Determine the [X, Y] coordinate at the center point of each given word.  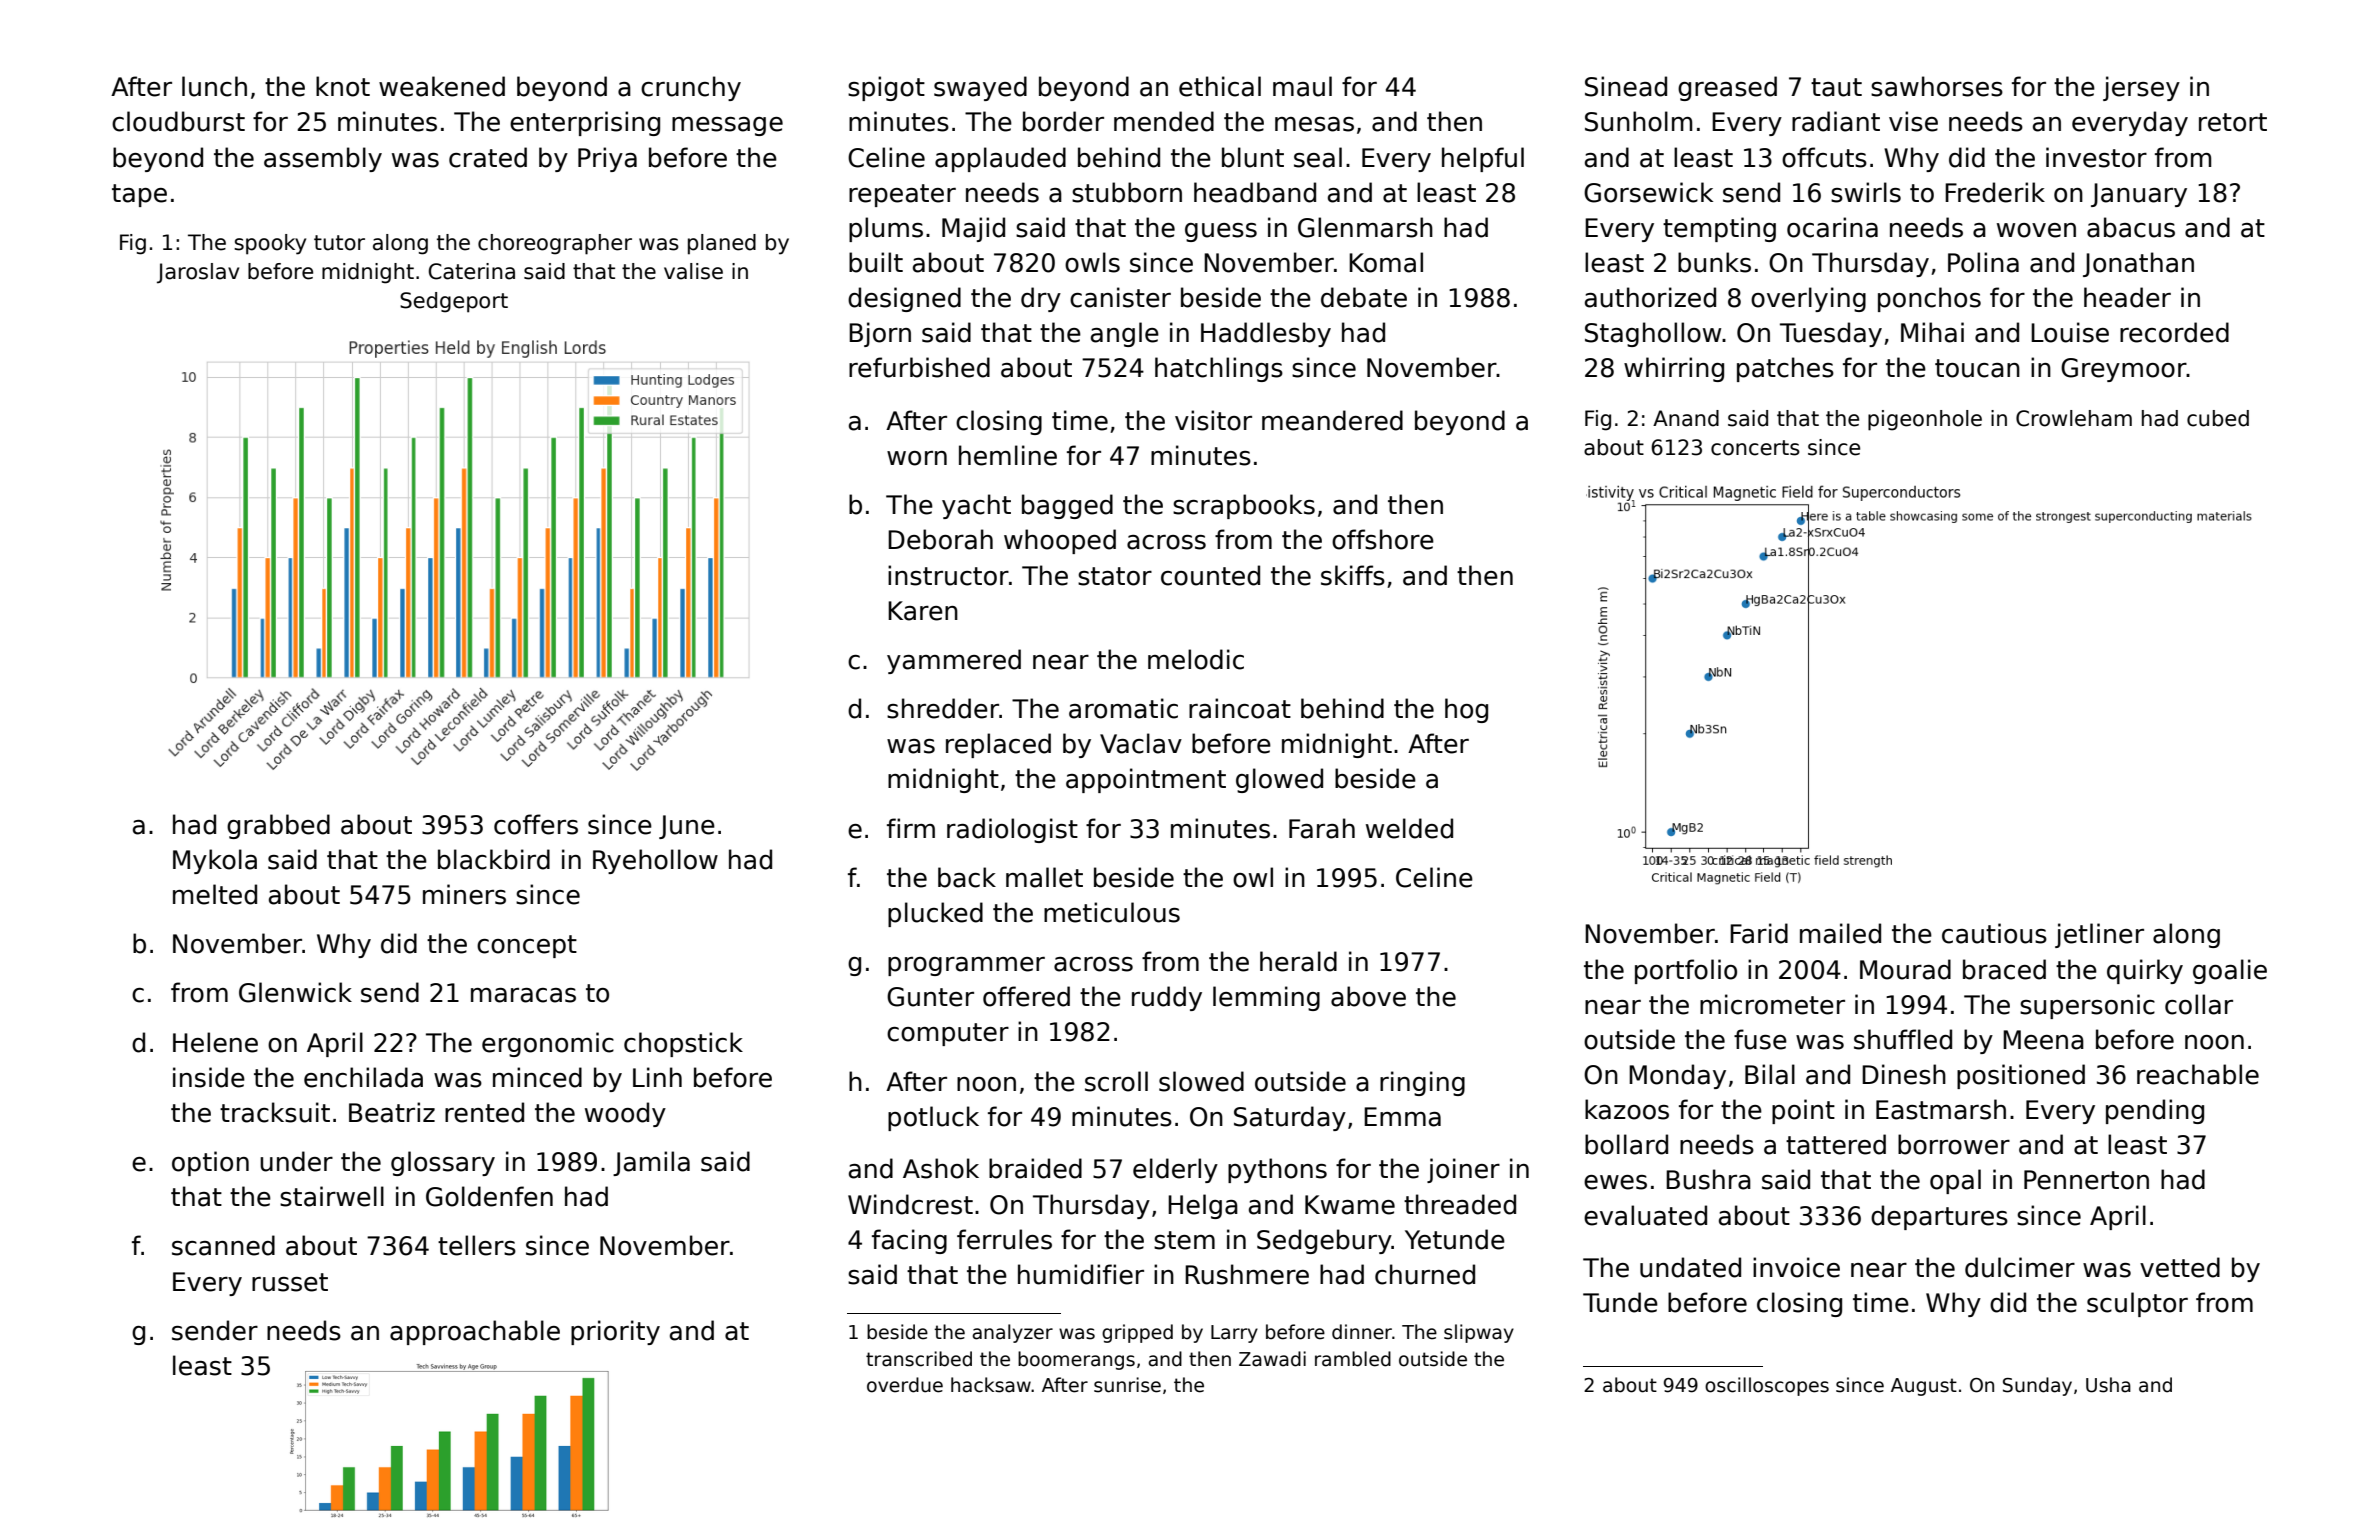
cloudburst [178, 121]
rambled [1353, 1359]
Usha [2108, 1385]
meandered [1332, 420]
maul [1302, 86]
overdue [905, 1385]
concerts [1755, 448]
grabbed [278, 826]
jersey [2141, 88]
